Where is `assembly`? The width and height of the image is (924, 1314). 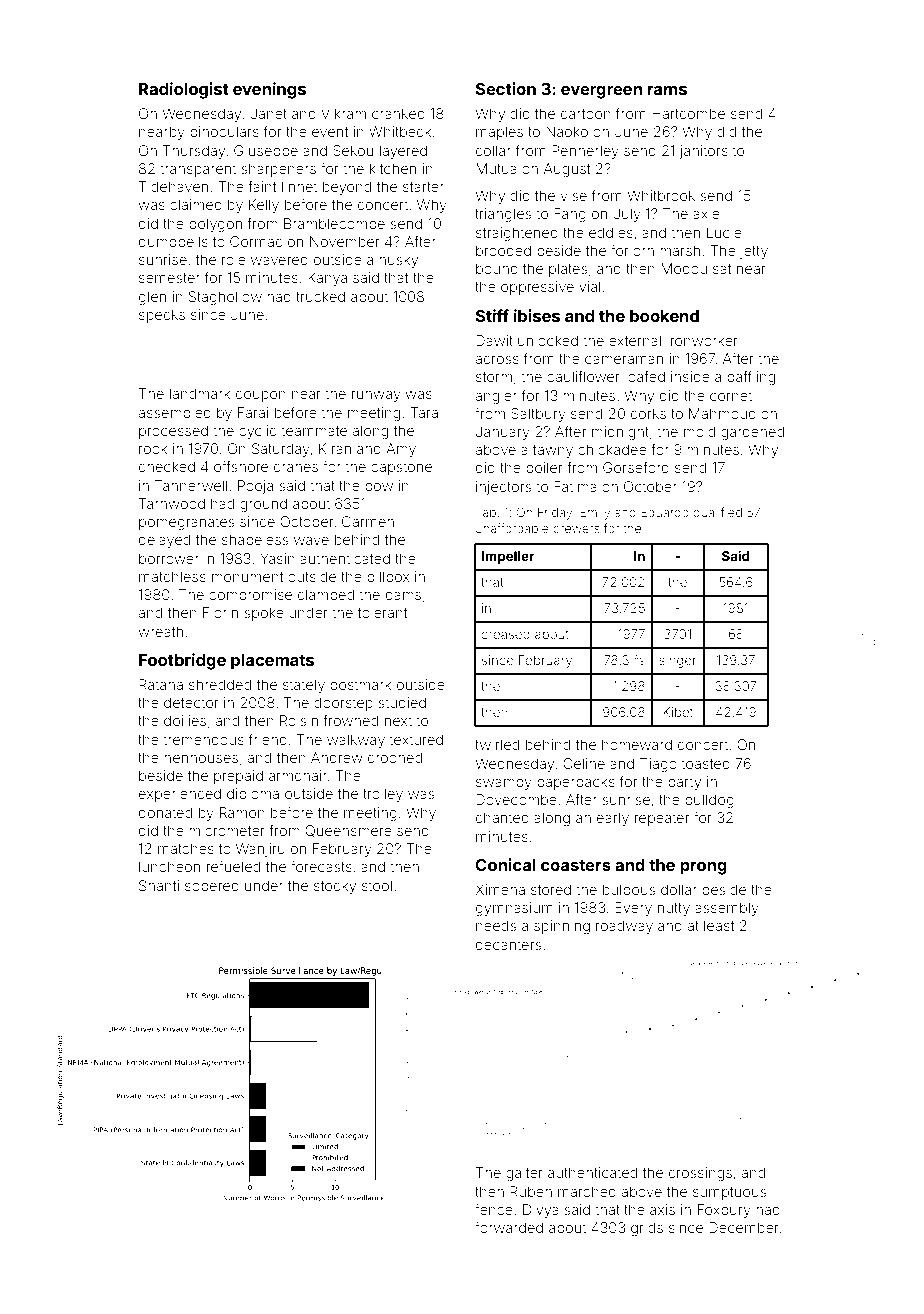 assembly is located at coordinates (727, 909).
